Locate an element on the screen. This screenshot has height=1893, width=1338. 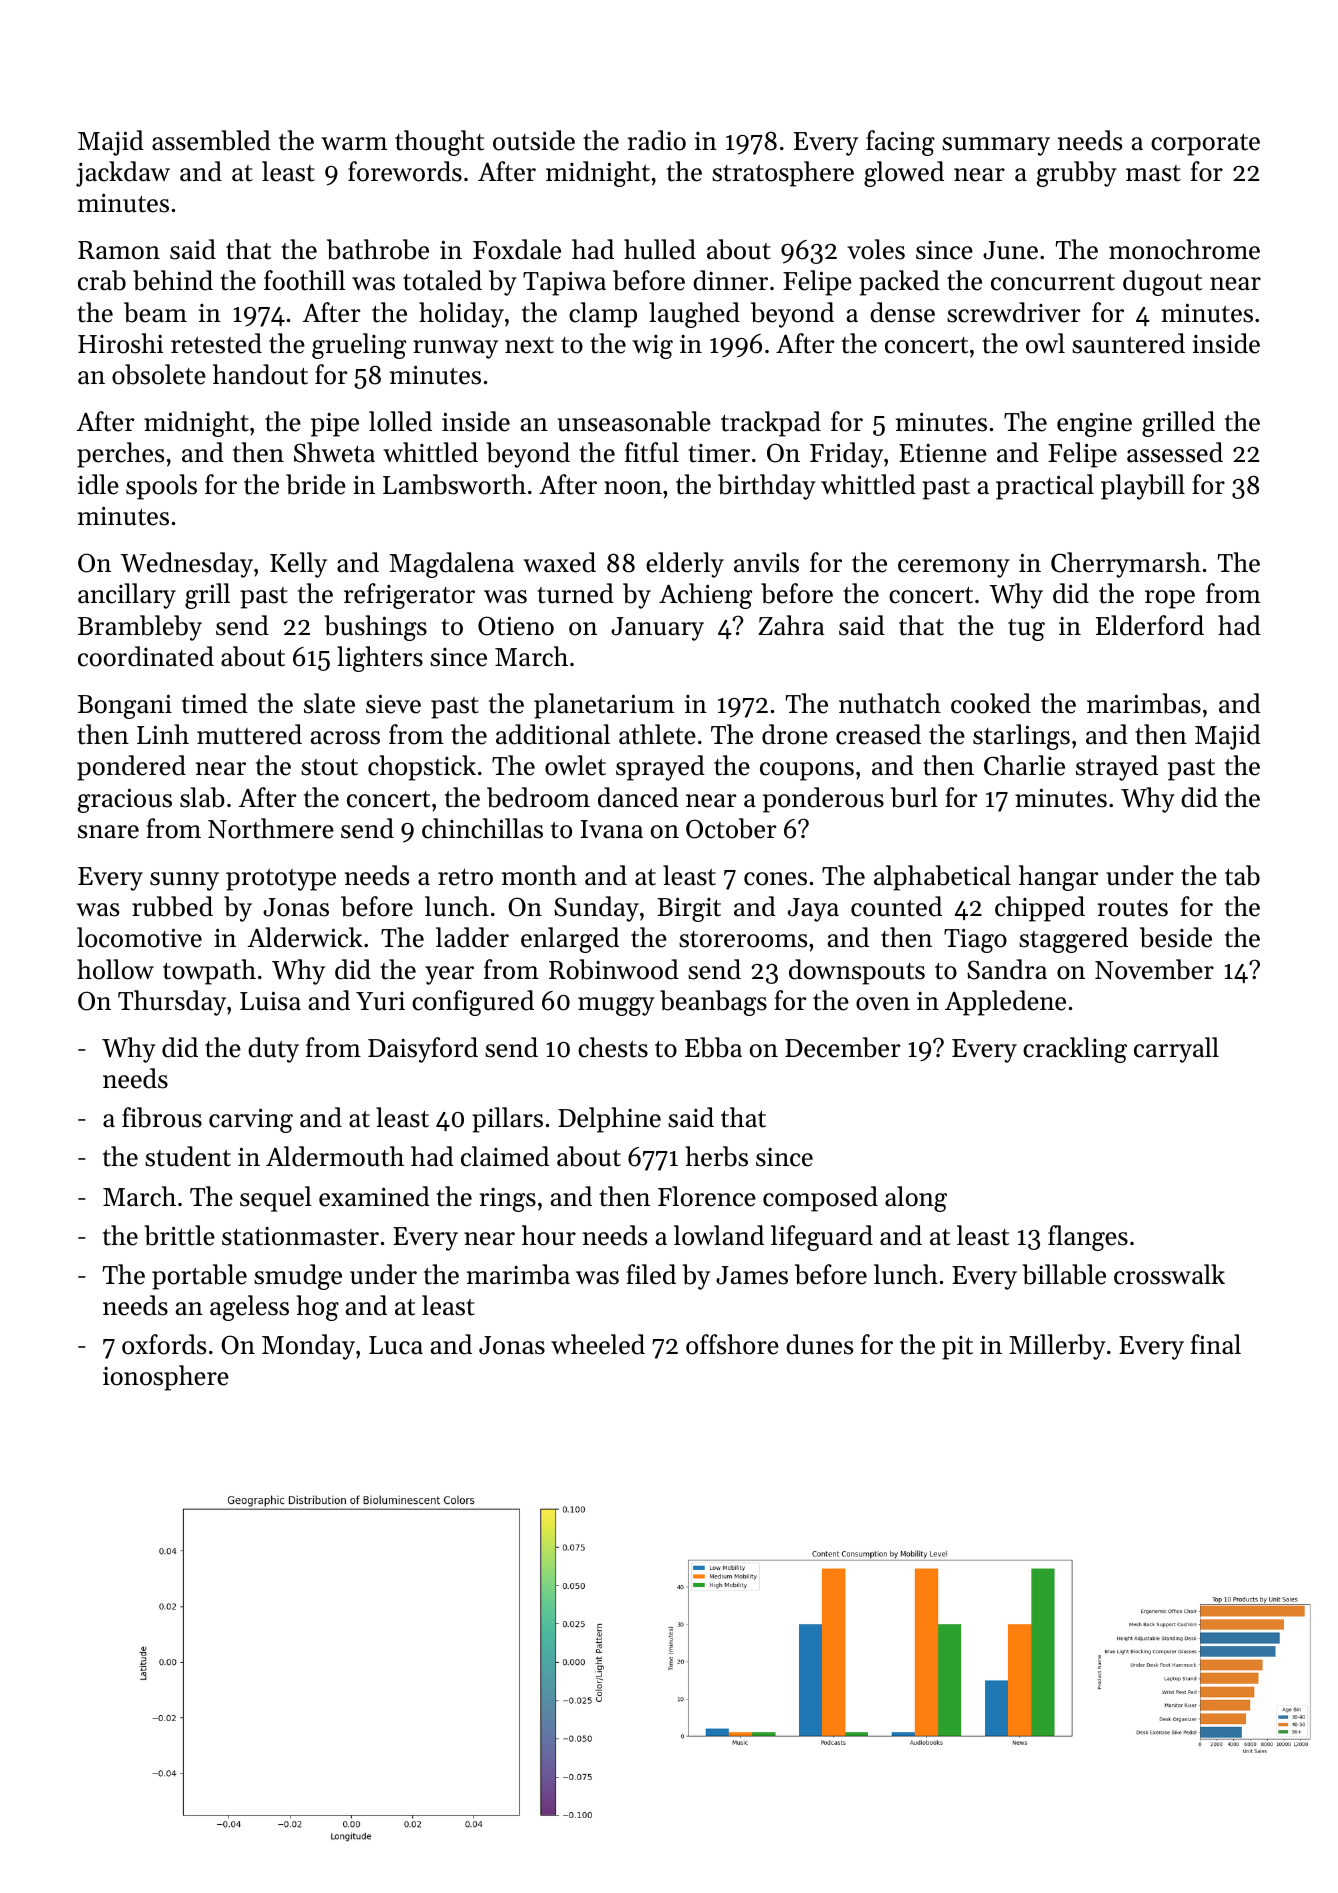
facing is located at coordinates (900, 143).
